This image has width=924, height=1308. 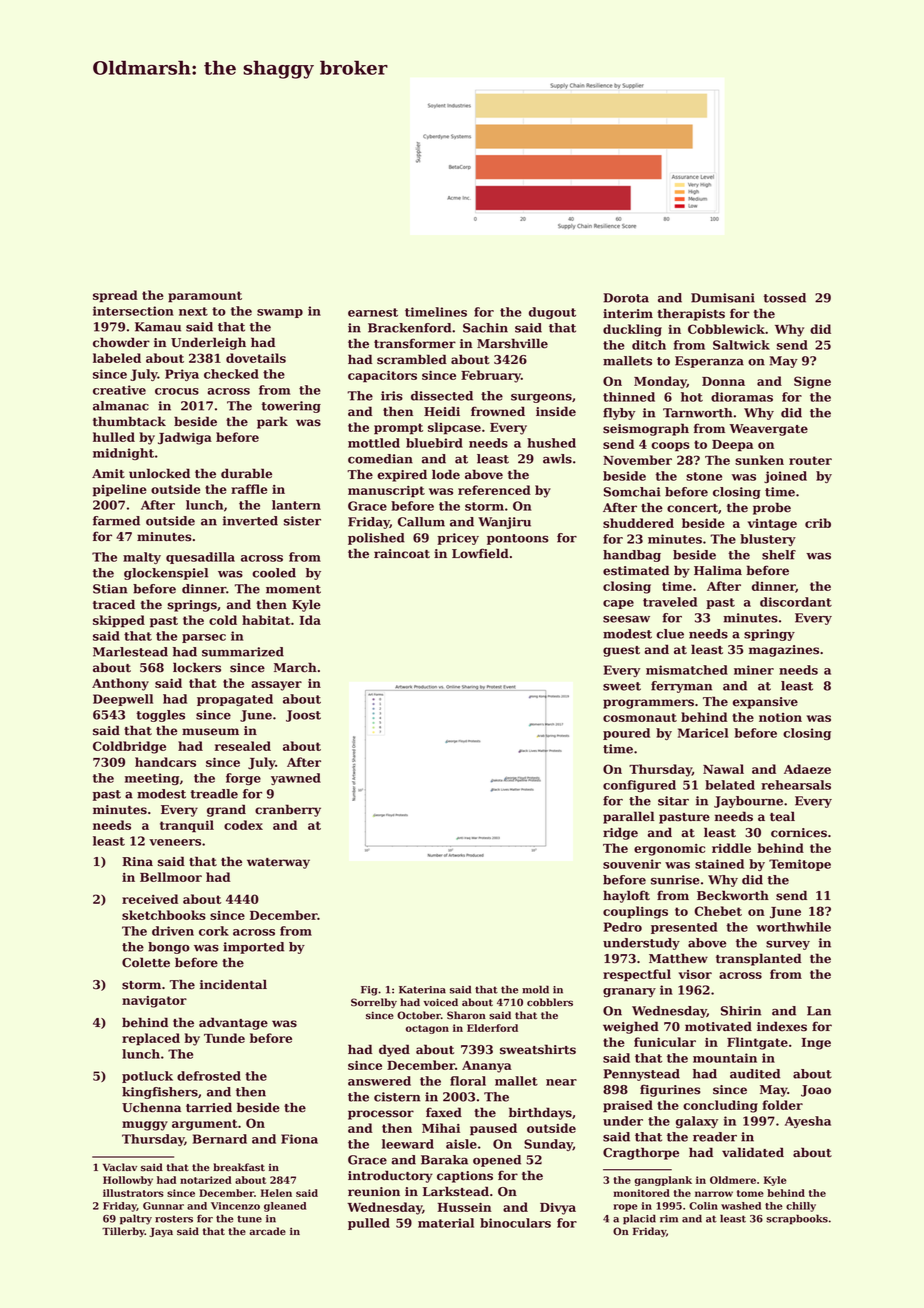 What do you see at coordinates (784, 298) in the image?
I see `tossed` at bounding box center [784, 298].
